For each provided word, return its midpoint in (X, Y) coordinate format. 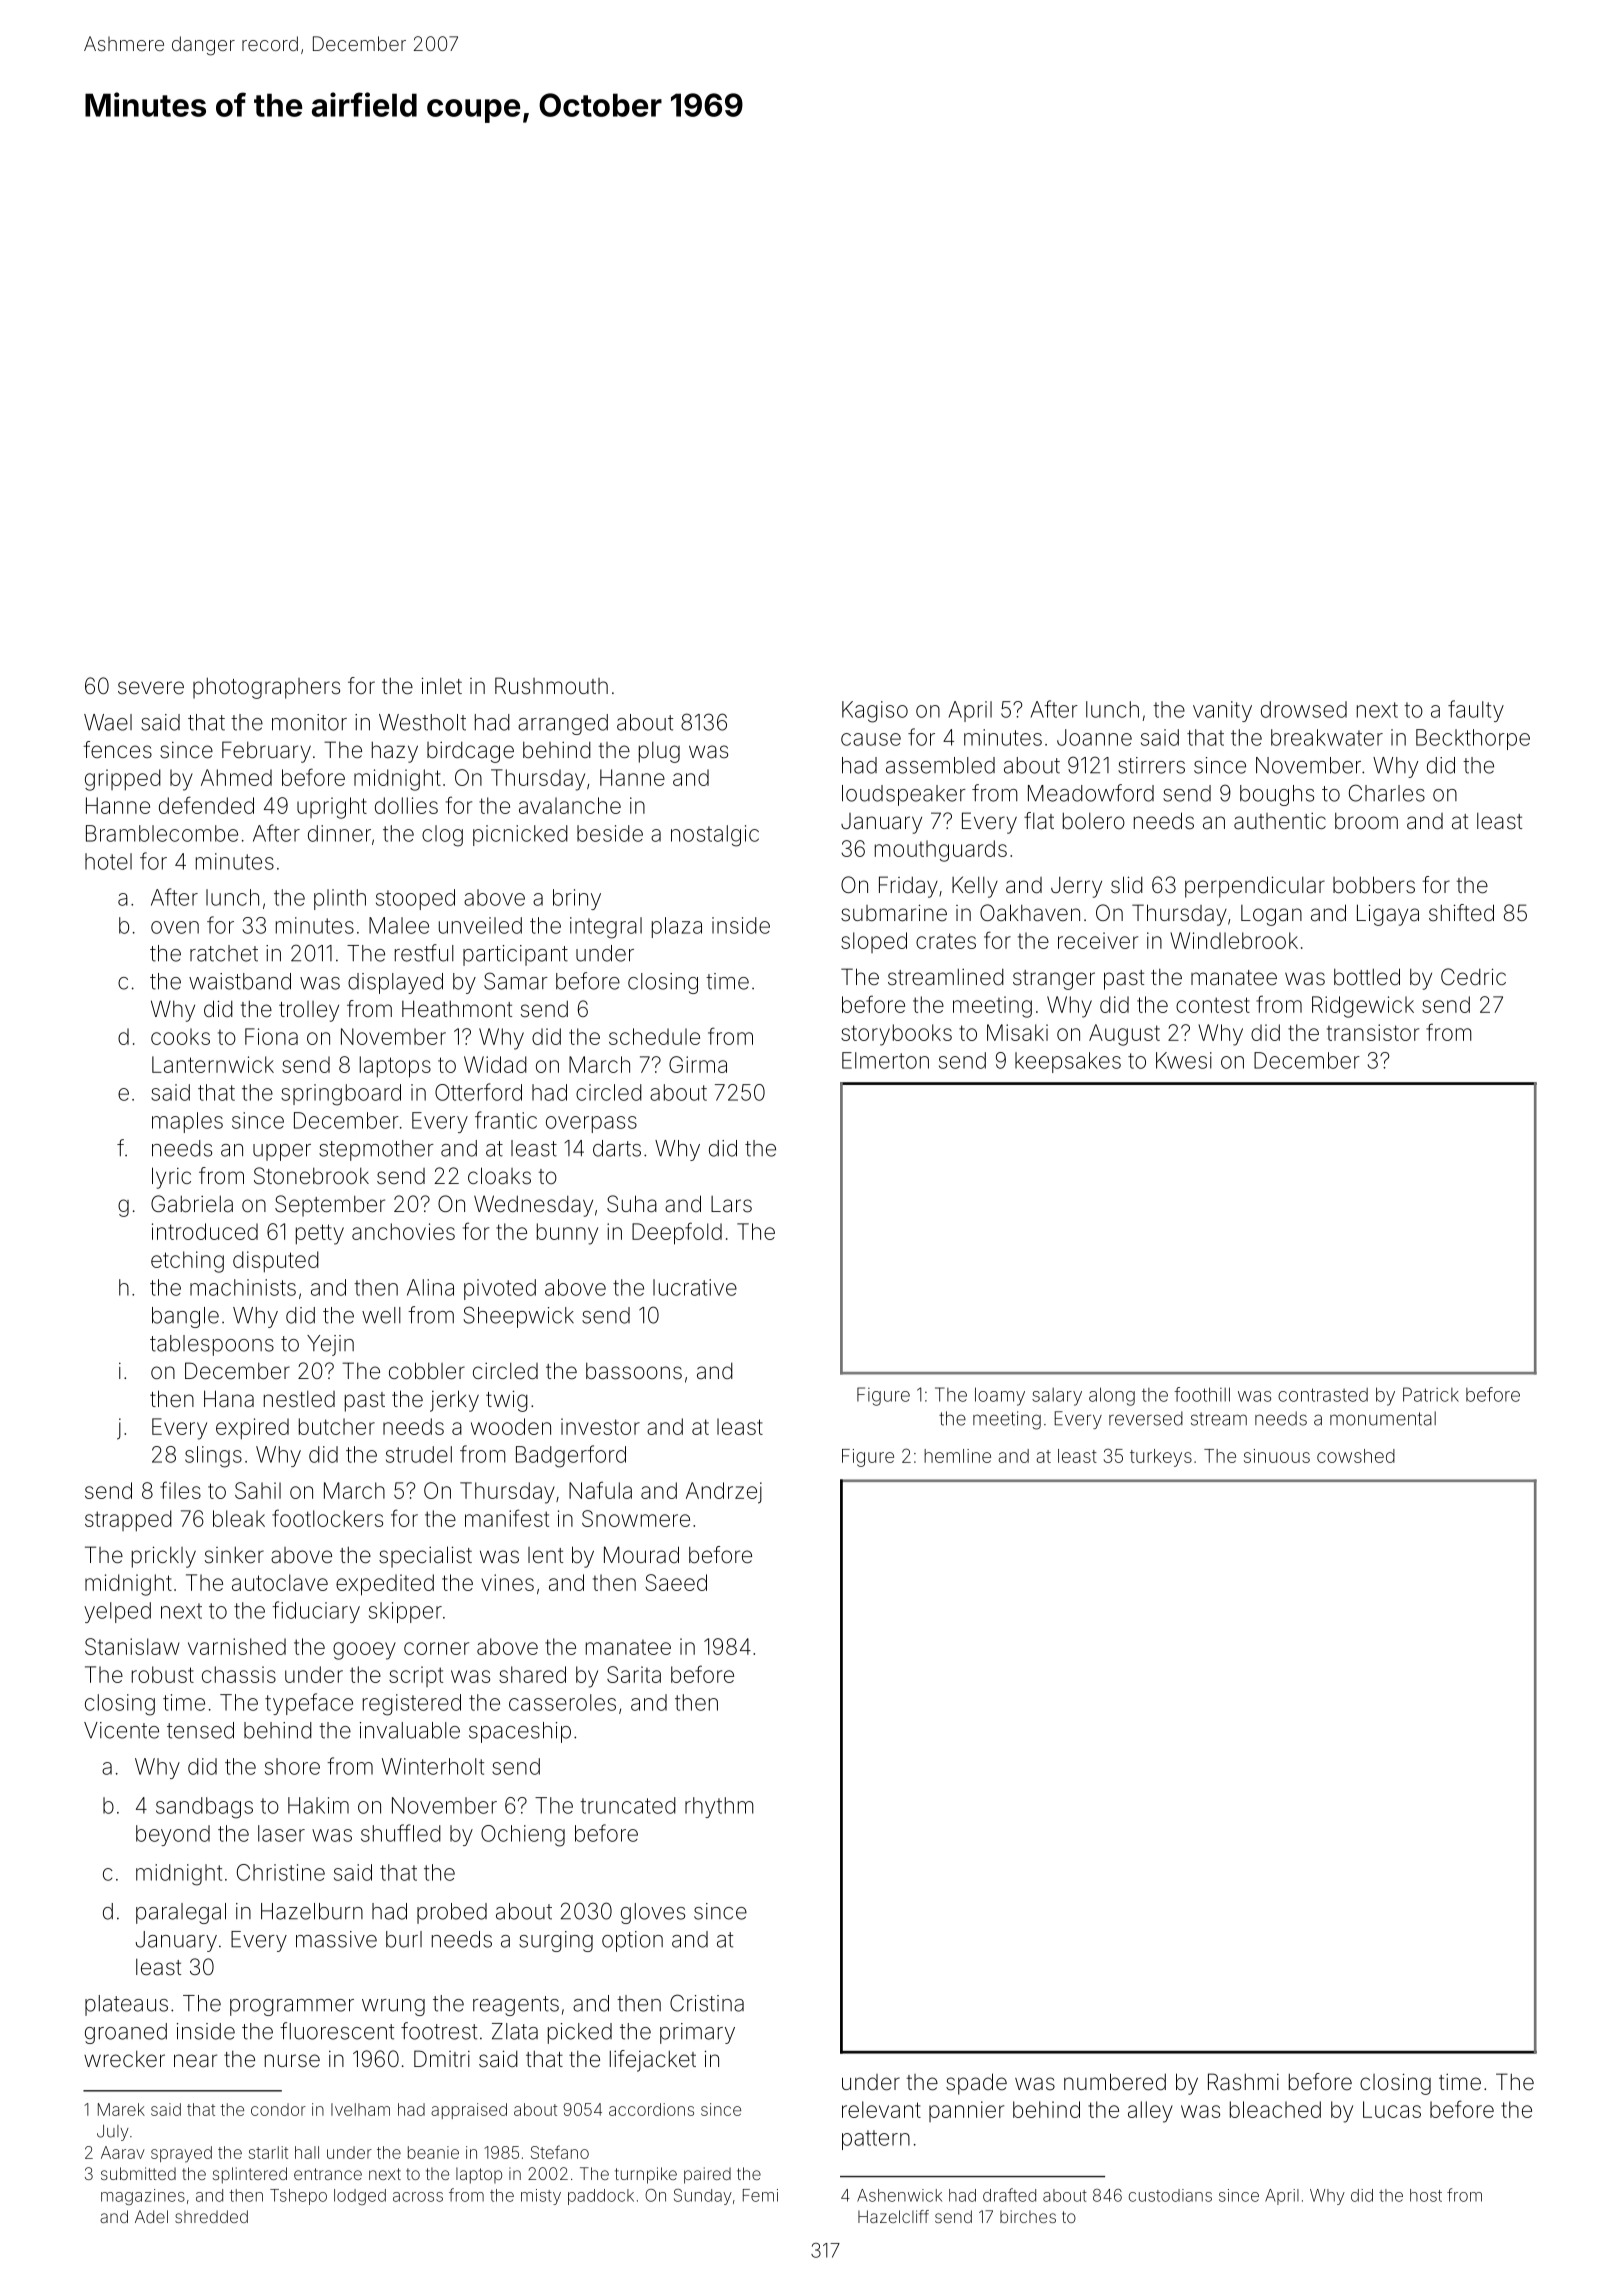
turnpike (646, 2175)
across (418, 2197)
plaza (677, 927)
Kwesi (1184, 1060)
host (1426, 2195)
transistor (1373, 1032)
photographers (266, 688)
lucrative (695, 1287)
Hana (229, 1399)
